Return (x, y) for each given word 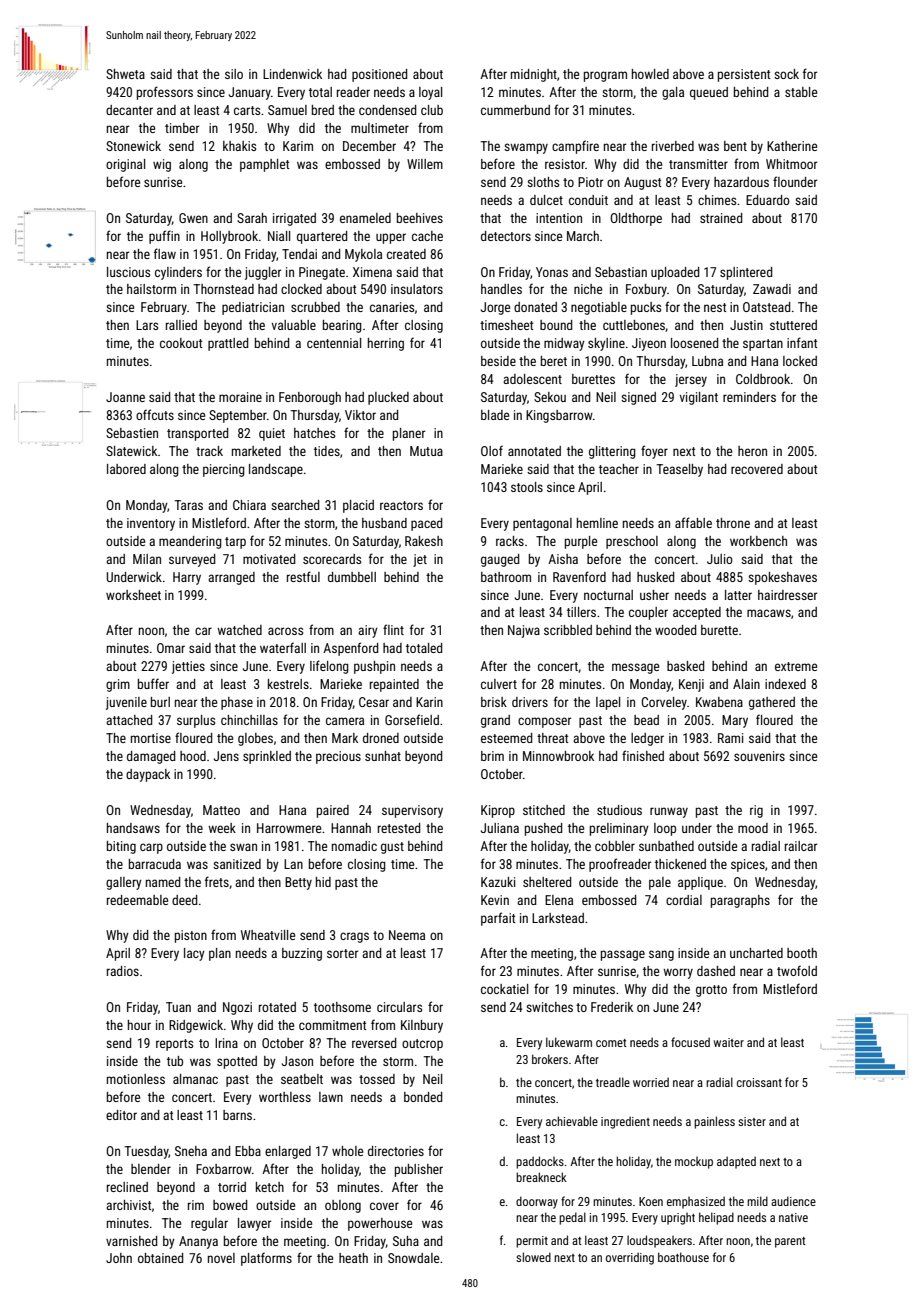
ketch (270, 1187)
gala (673, 93)
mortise (151, 738)
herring (386, 344)
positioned (379, 75)
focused (690, 1042)
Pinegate (322, 273)
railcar (801, 846)
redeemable (137, 900)
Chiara (249, 505)
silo (234, 74)
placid (358, 506)
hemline (597, 523)
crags (354, 937)
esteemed (506, 738)
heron (752, 451)
